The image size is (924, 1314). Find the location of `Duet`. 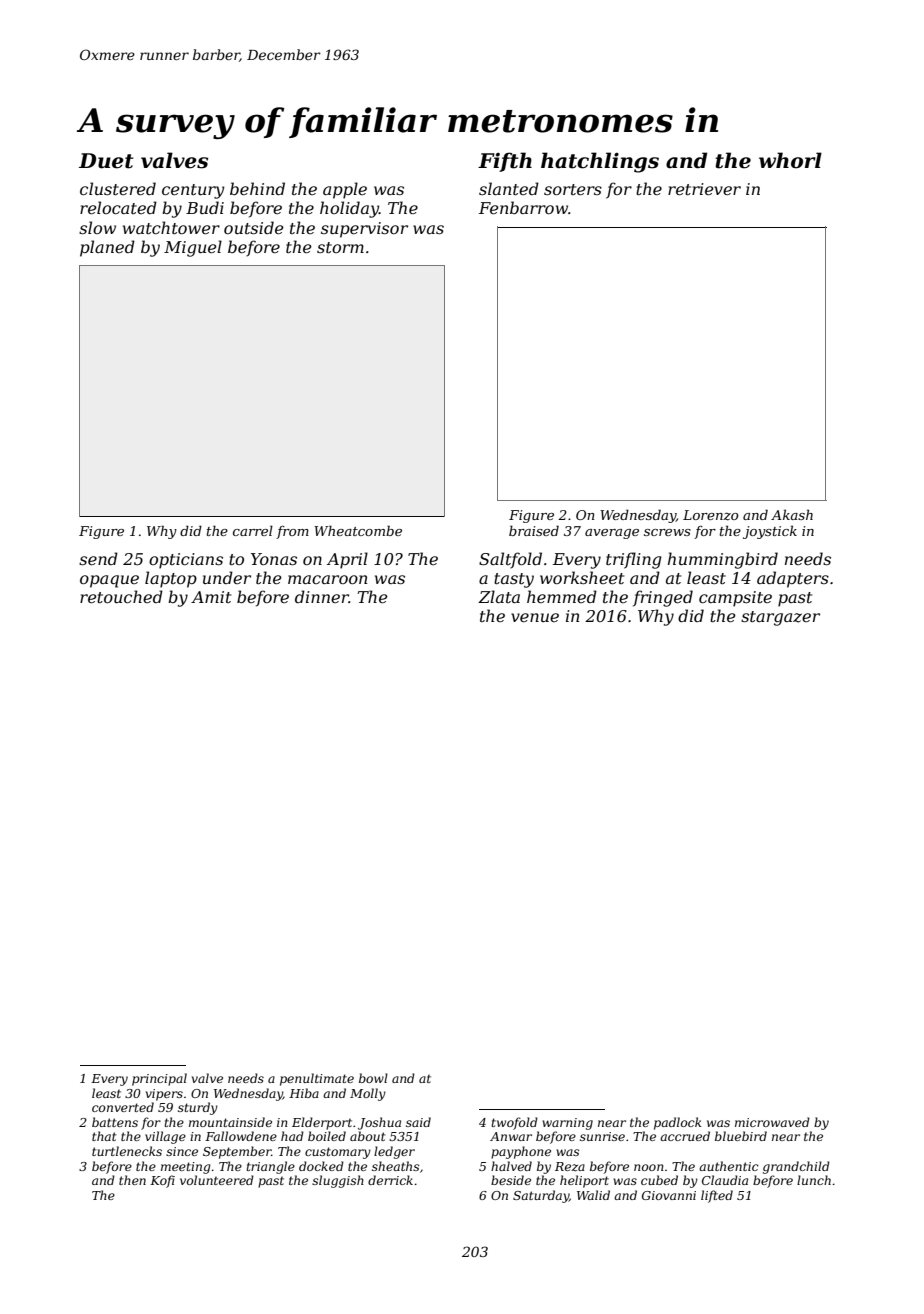

Duet is located at coordinates (106, 161).
